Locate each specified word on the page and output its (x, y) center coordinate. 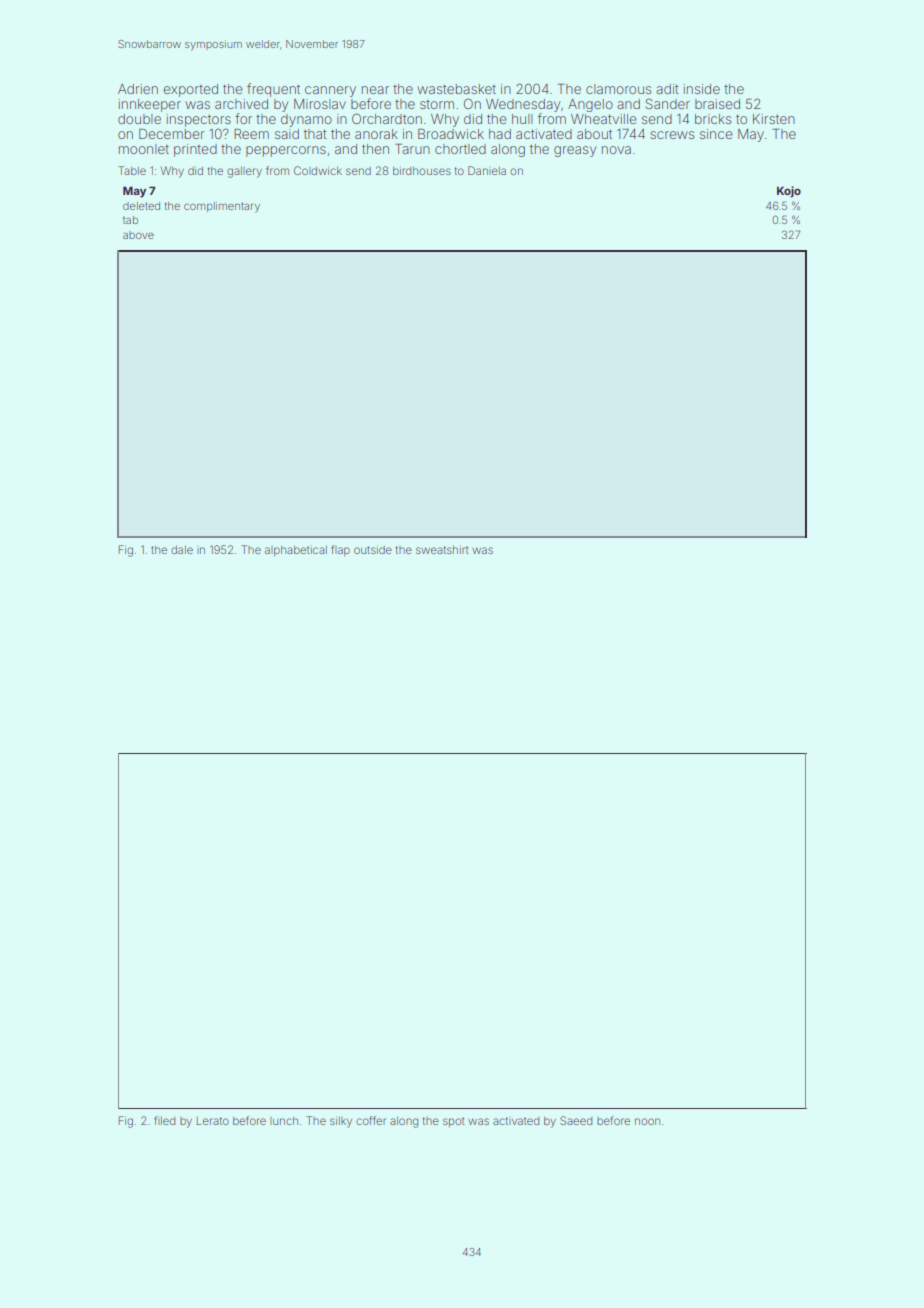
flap (340, 550)
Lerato (213, 1121)
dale (182, 550)
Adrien (138, 89)
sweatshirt (442, 550)
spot (453, 1122)
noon (647, 1121)
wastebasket (456, 89)
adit (667, 89)
